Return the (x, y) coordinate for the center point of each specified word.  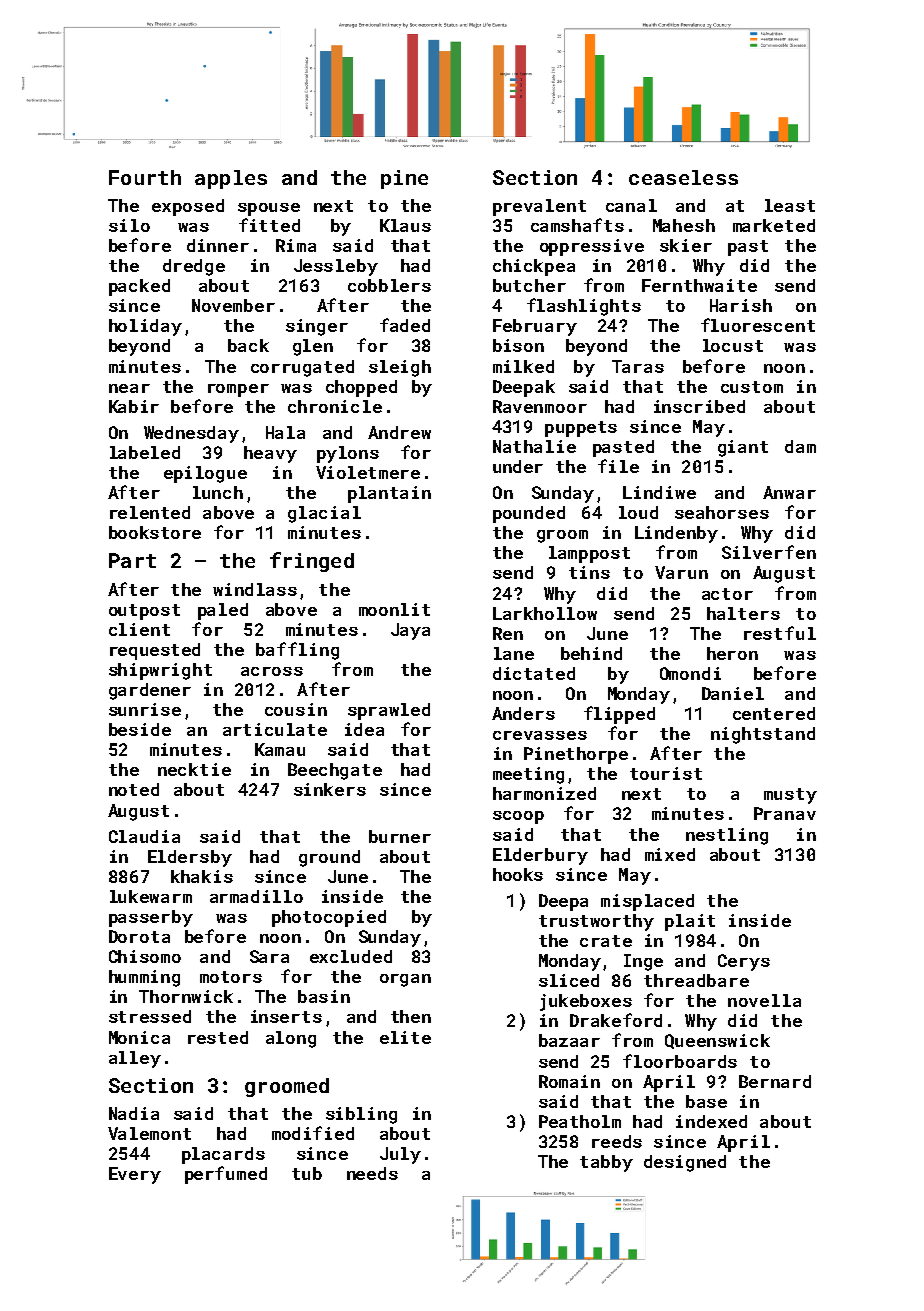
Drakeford (616, 1020)
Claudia (144, 836)
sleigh (400, 368)
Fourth (145, 177)
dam (800, 446)
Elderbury (540, 856)
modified (313, 1133)
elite (405, 1037)
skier (686, 245)
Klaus (405, 225)
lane (514, 653)
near (129, 388)
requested (155, 651)
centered (774, 713)
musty (790, 796)
